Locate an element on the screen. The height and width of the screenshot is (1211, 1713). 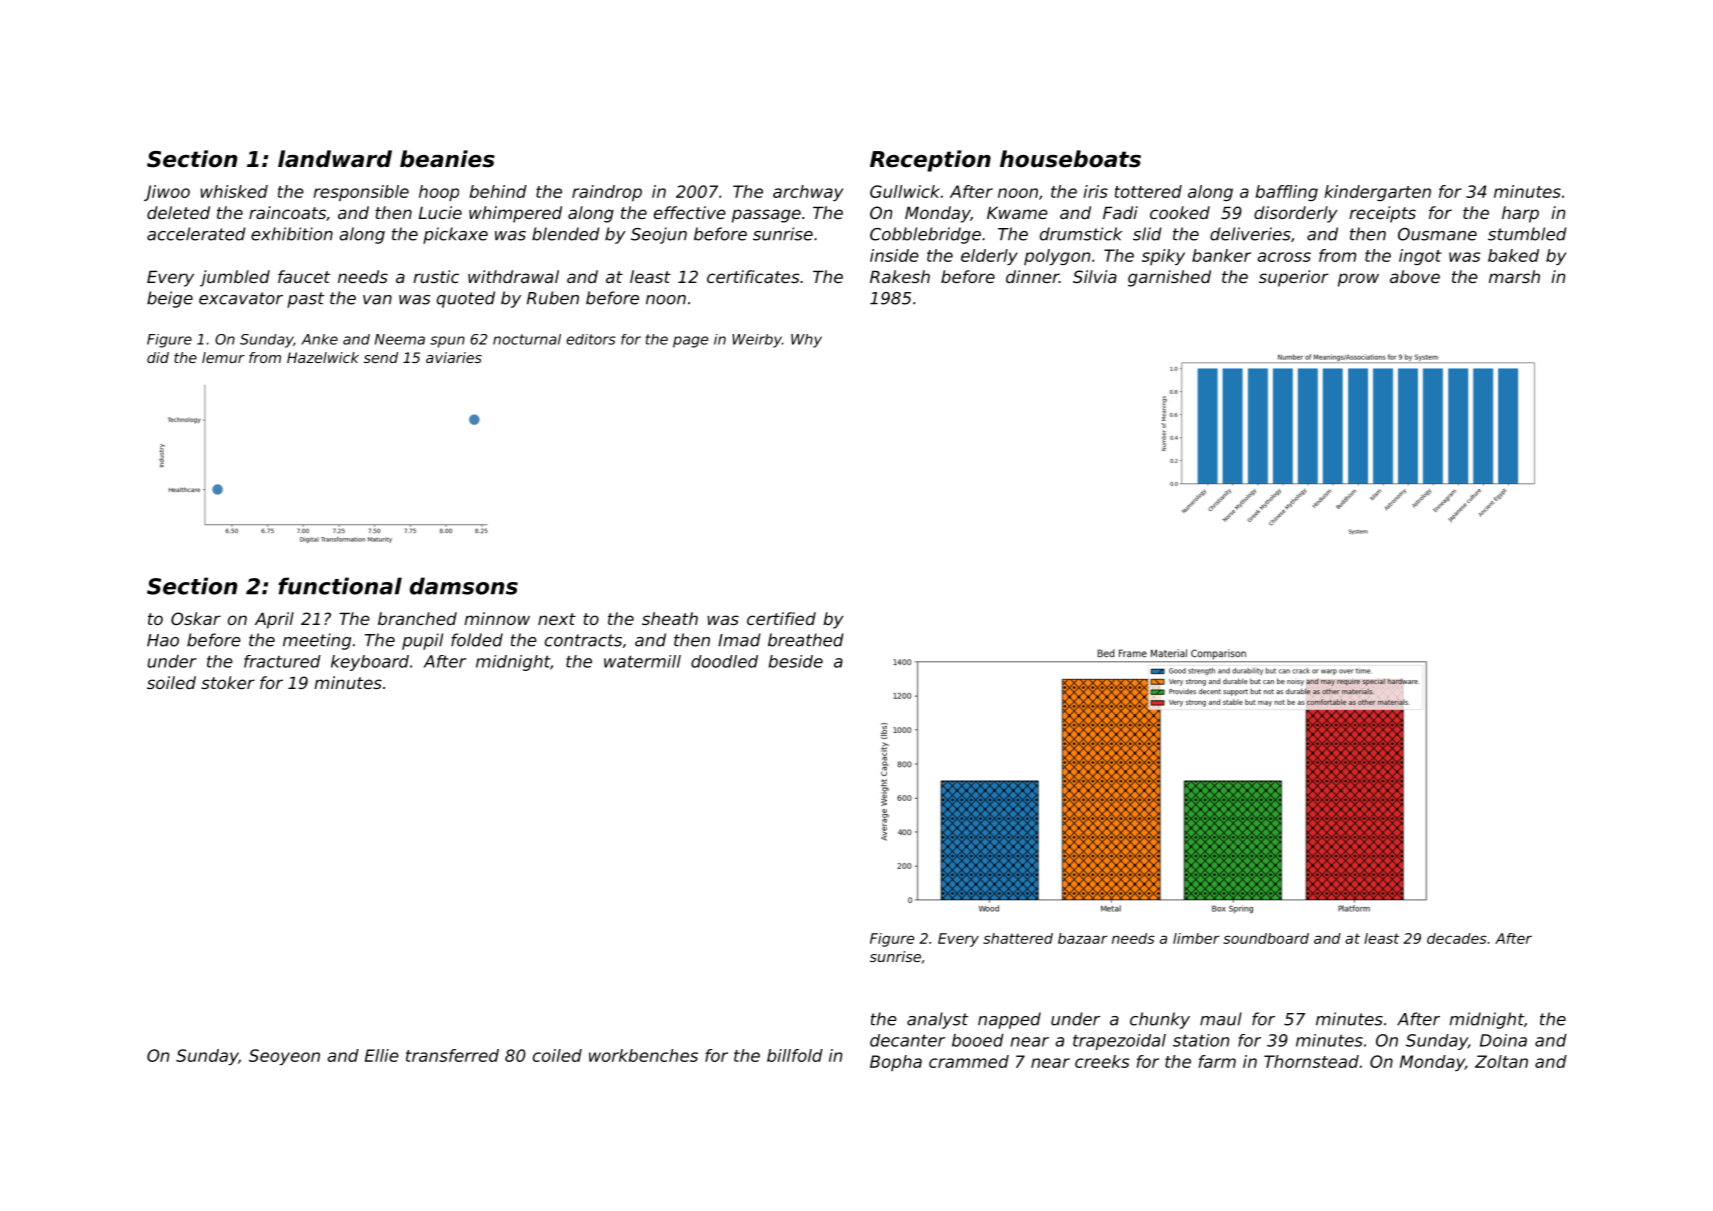
functional is located at coordinates (340, 586).
